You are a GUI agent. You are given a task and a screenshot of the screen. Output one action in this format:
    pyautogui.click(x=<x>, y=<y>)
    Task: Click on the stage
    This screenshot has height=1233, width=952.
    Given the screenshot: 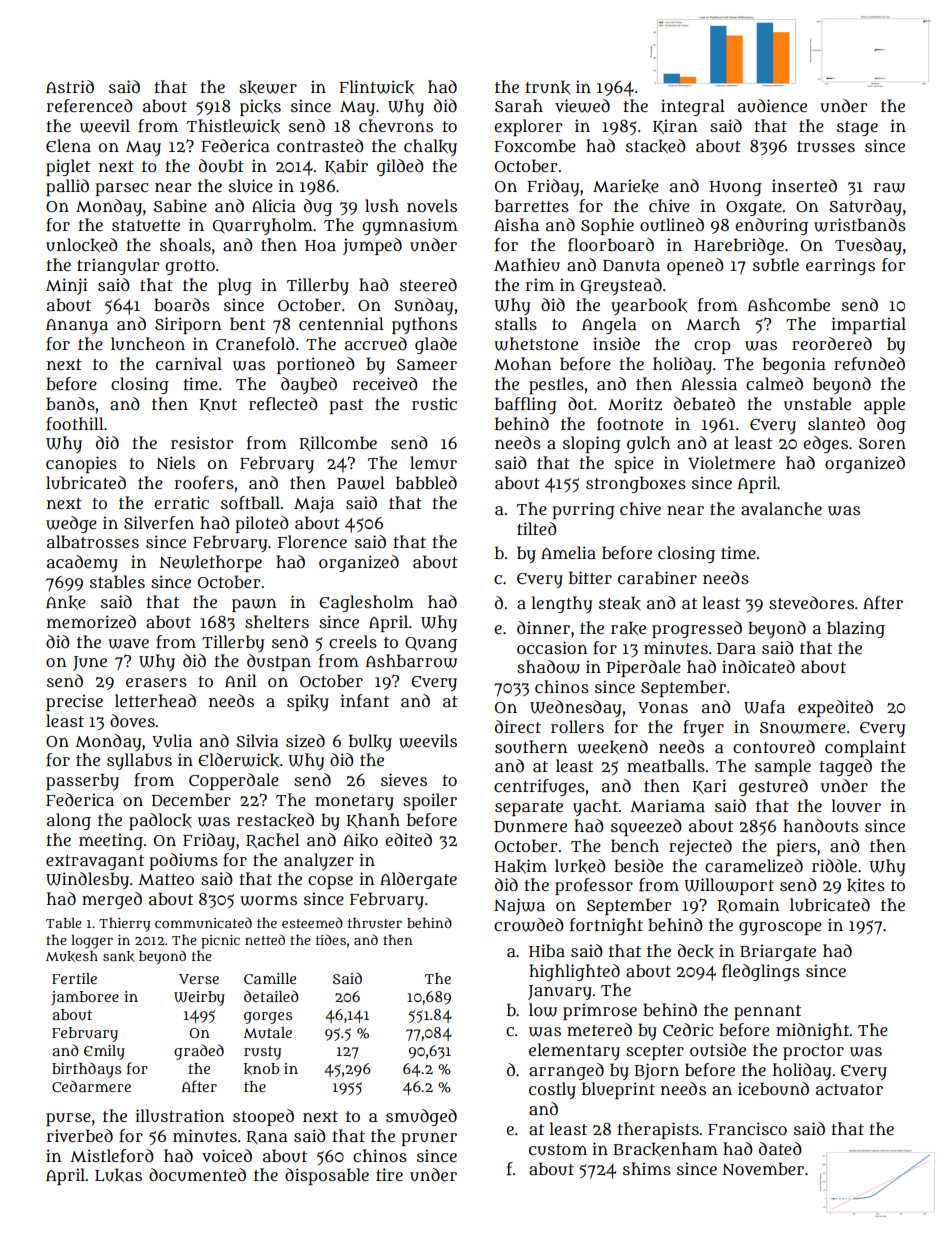 What is the action you would take?
    pyautogui.click(x=857, y=128)
